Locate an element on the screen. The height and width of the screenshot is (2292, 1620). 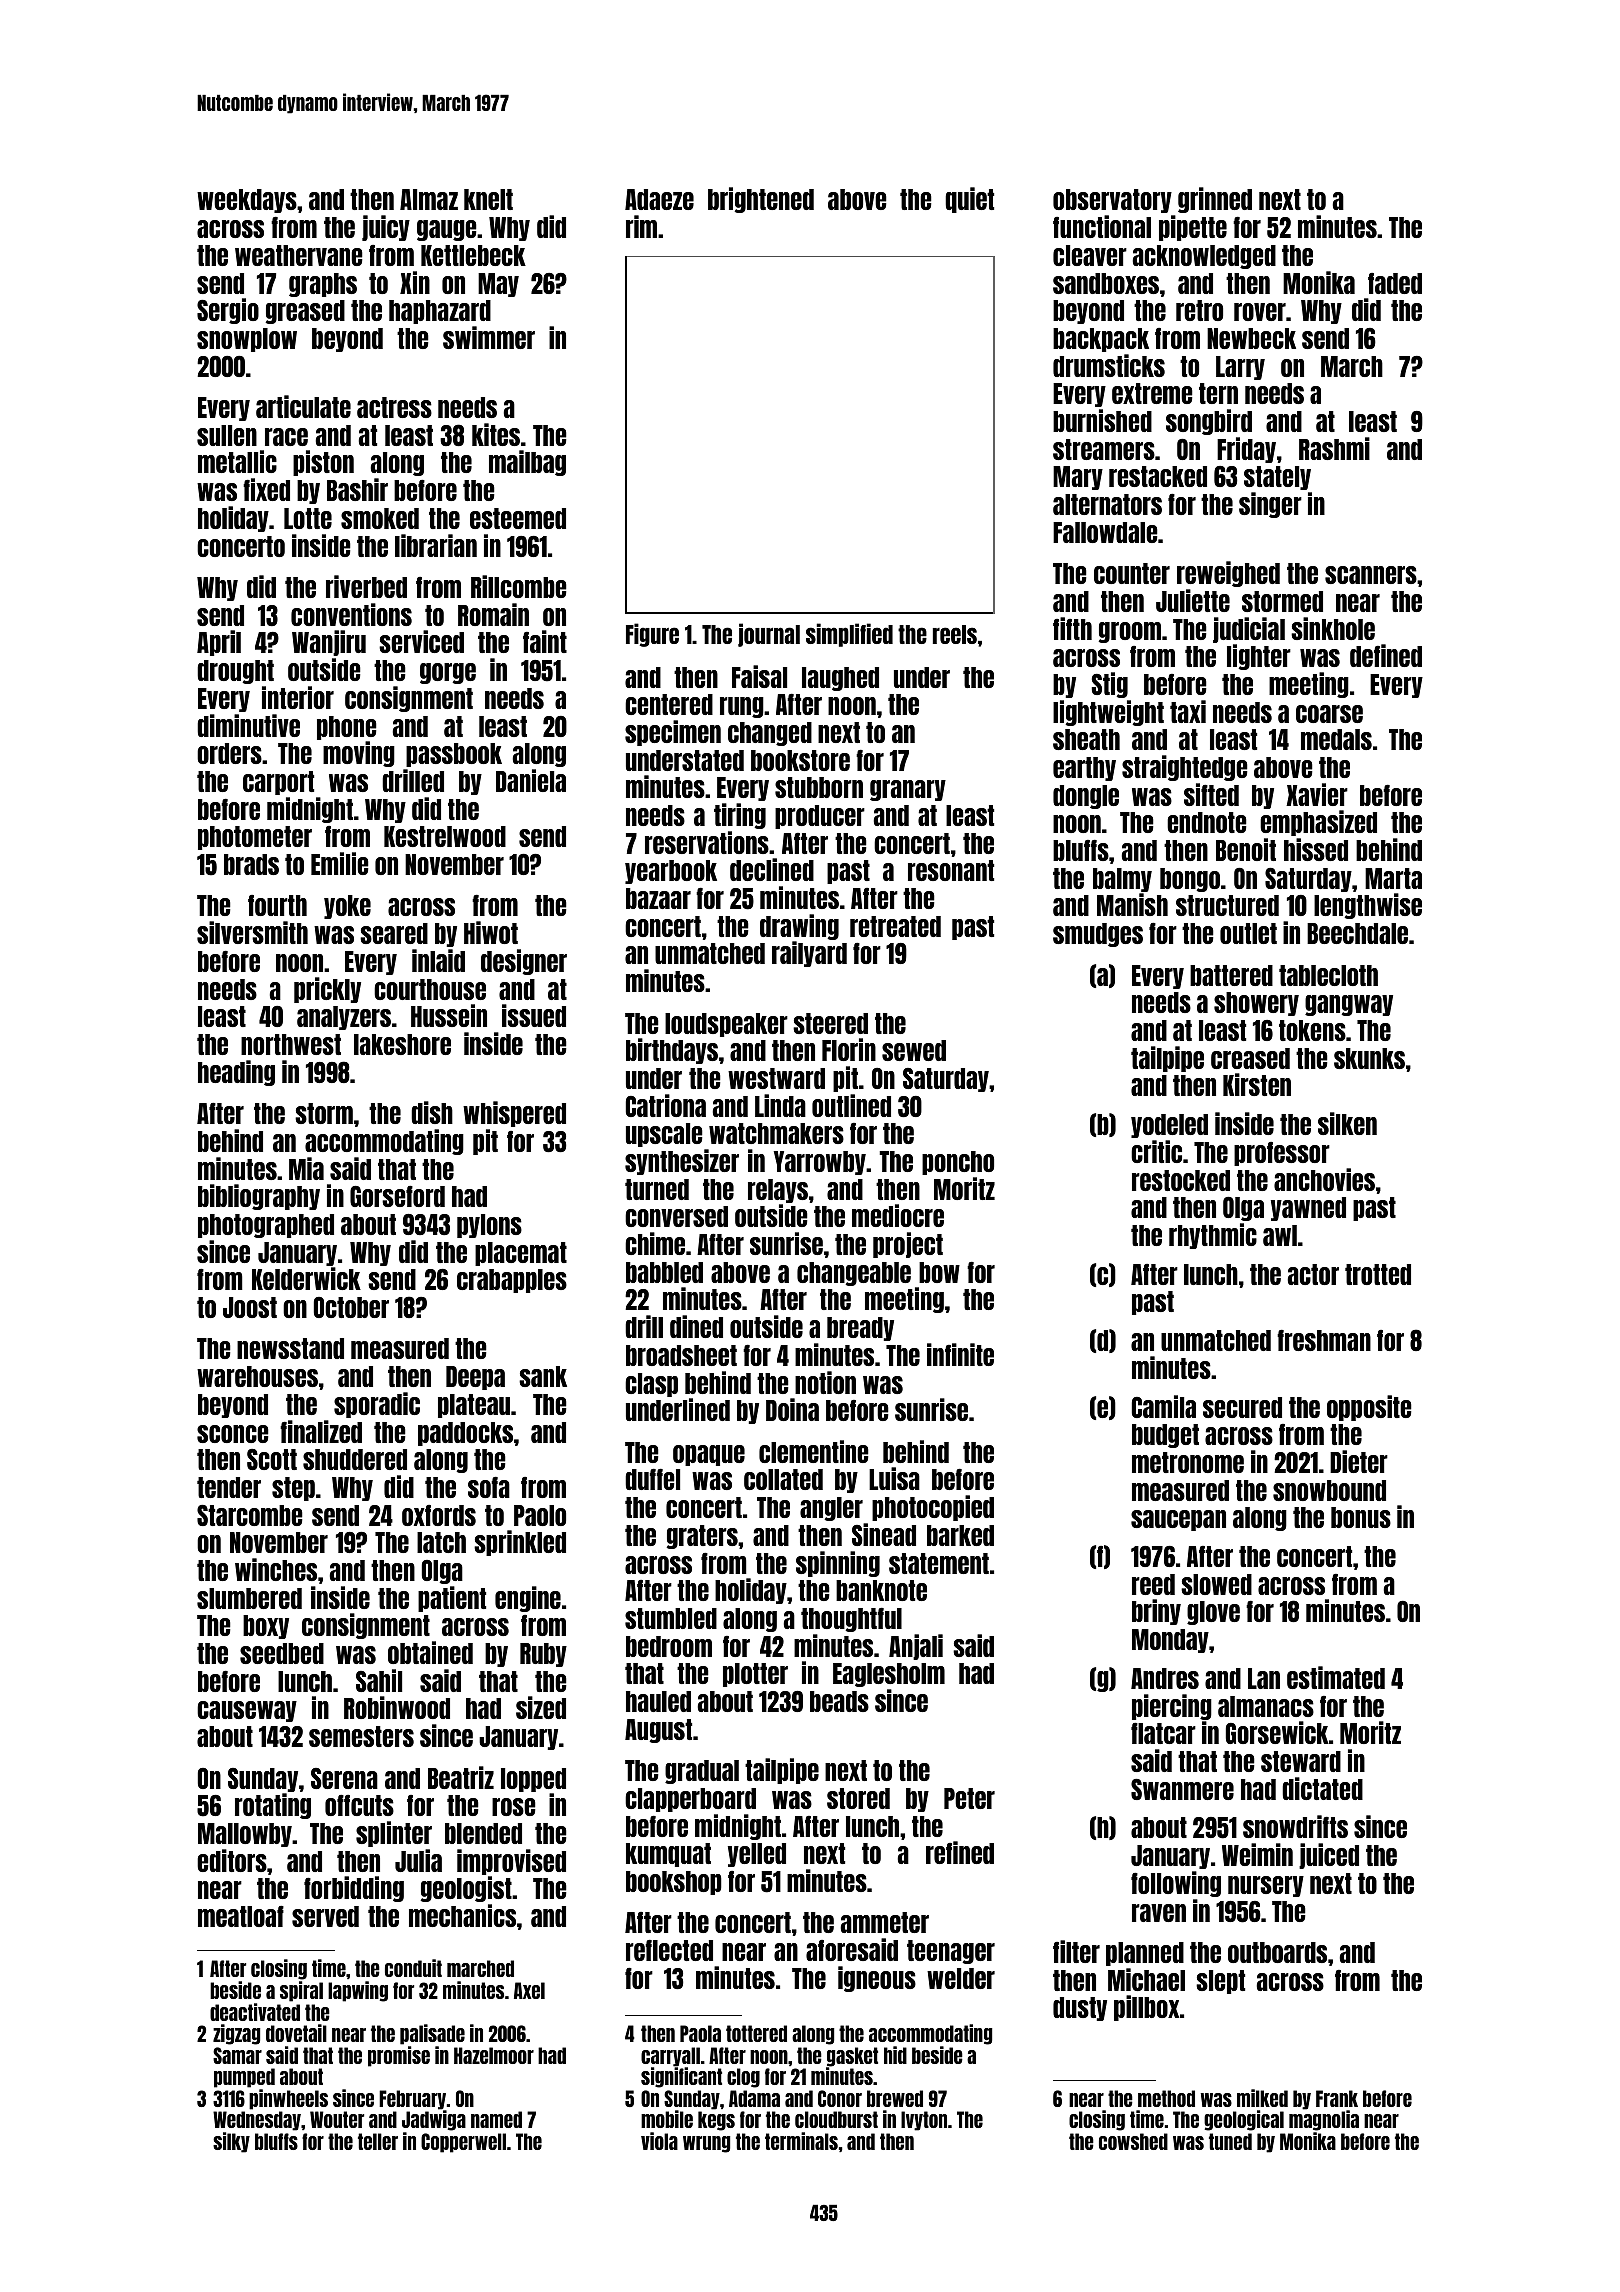
grinned is located at coordinates (1215, 200).
